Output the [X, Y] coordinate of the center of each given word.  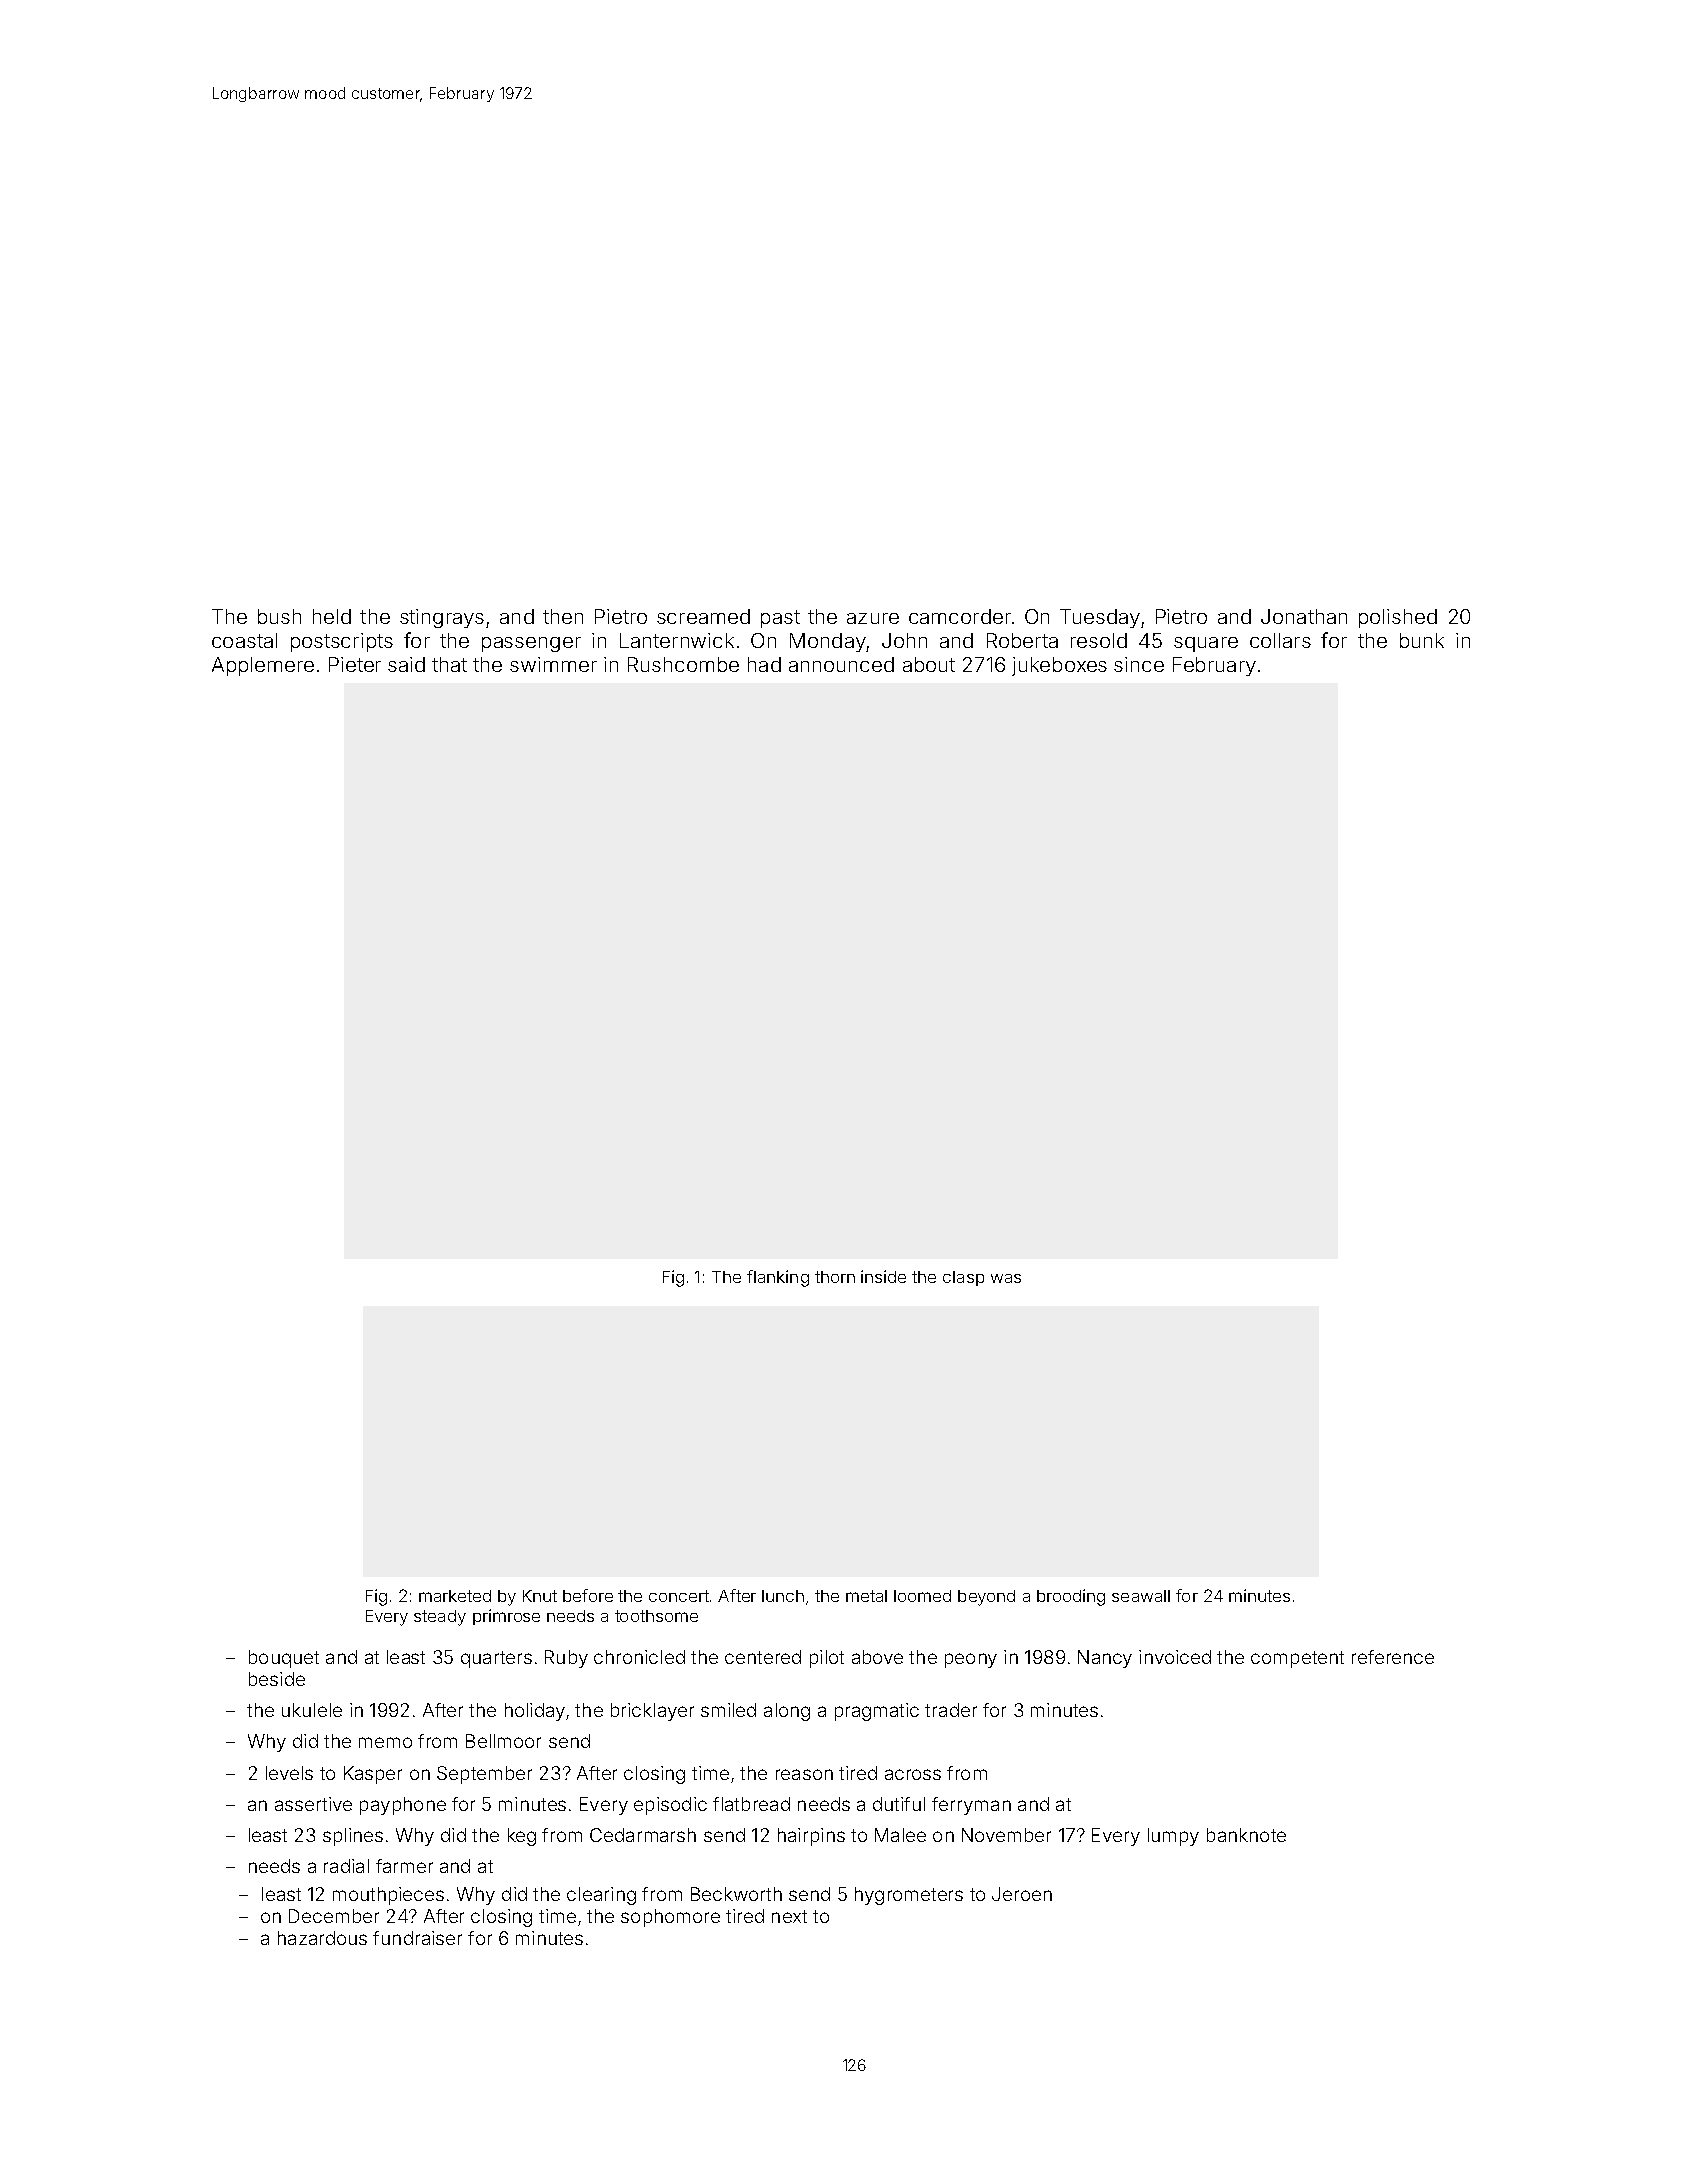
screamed [703, 616]
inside [883, 1276]
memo [385, 1742]
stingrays [442, 618]
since [1139, 664]
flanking [778, 1278]
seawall [1141, 1596]
